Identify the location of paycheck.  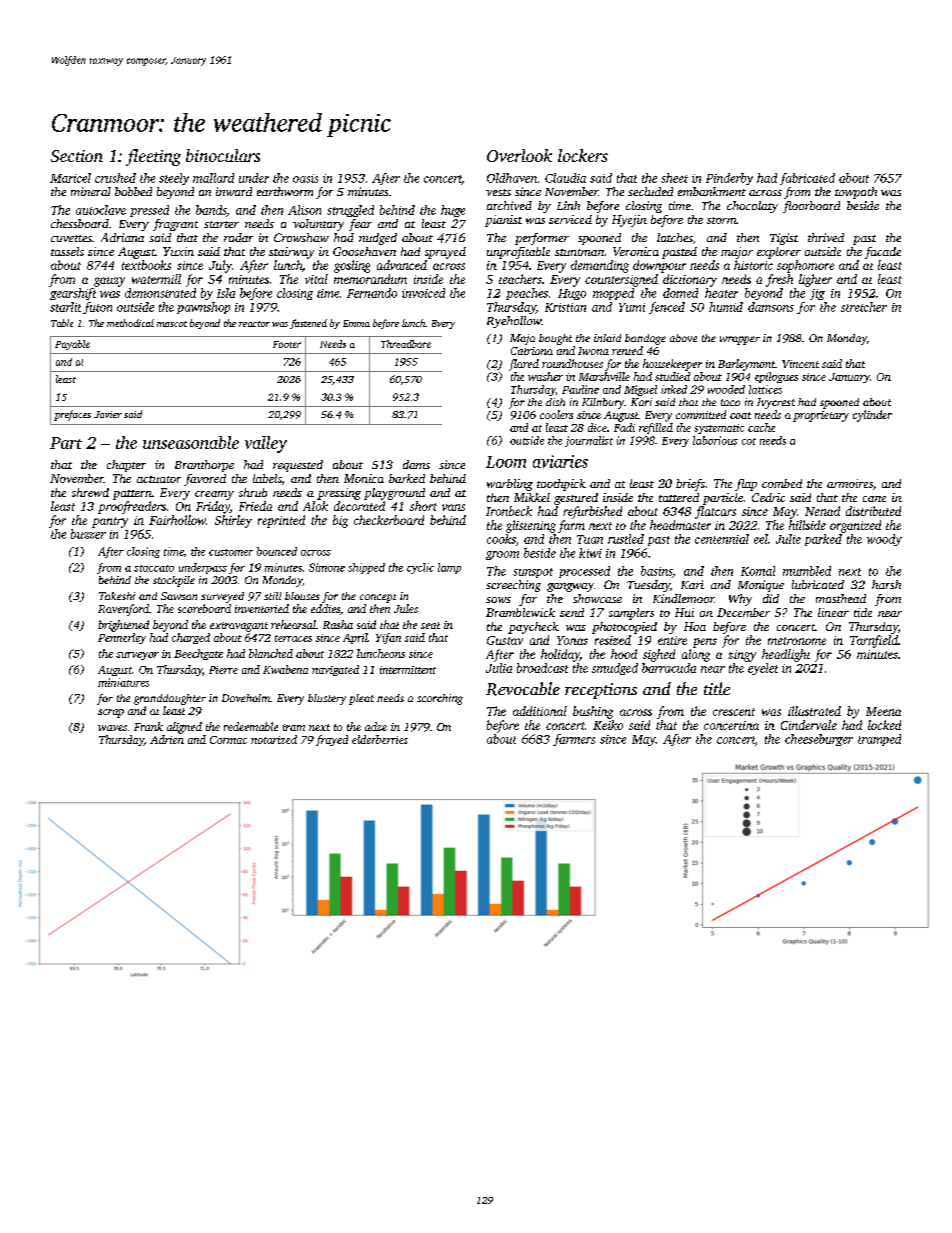
(533, 628).
